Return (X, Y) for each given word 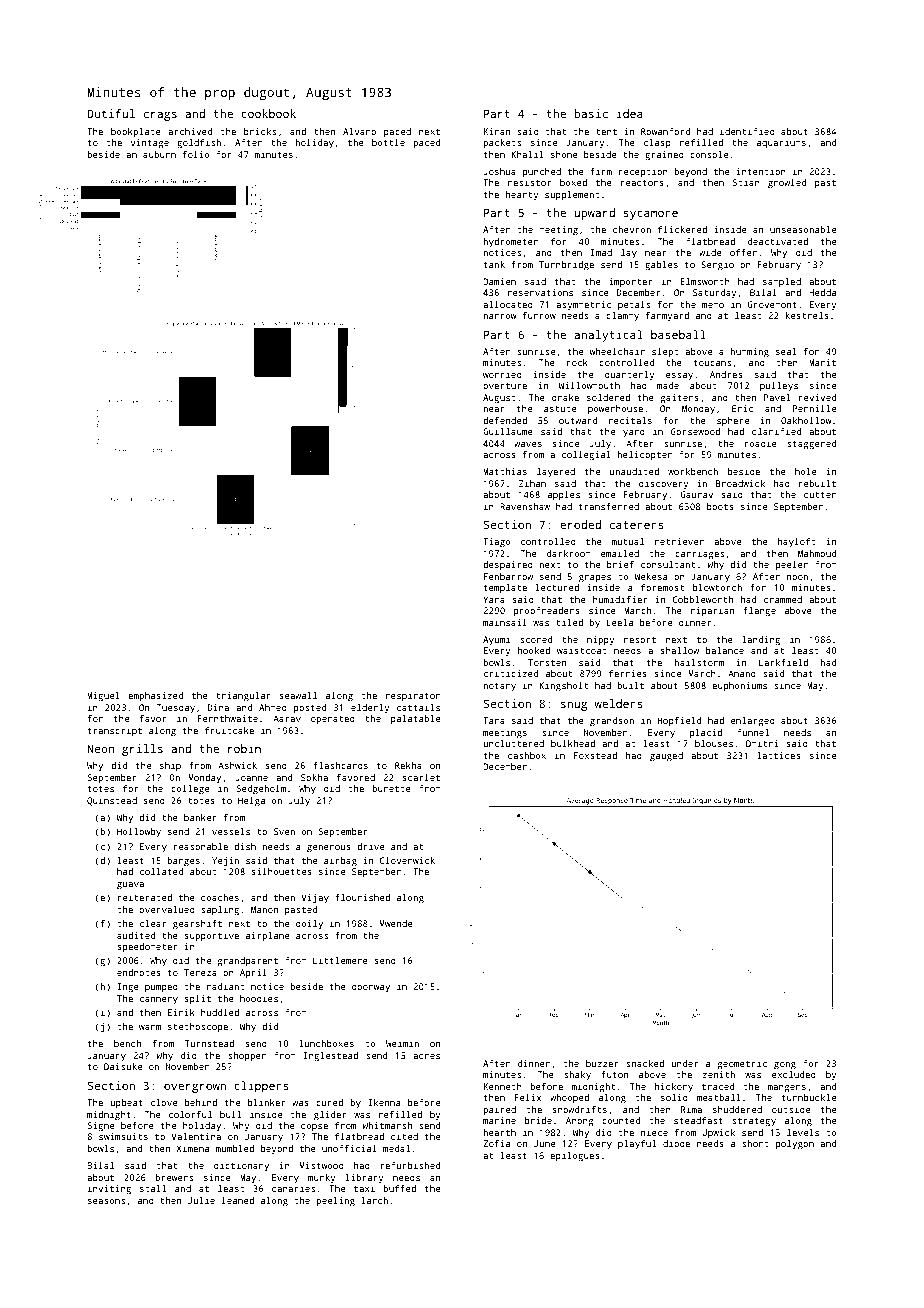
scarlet (421, 777)
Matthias (505, 471)
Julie (201, 1200)
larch (375, 1200)
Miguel (103, 696)
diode (676, 1143)
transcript (115, 731)
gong (785, 1065)
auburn (159, 154)
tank (494, 264)
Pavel (777, 397)
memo (713, 305)
